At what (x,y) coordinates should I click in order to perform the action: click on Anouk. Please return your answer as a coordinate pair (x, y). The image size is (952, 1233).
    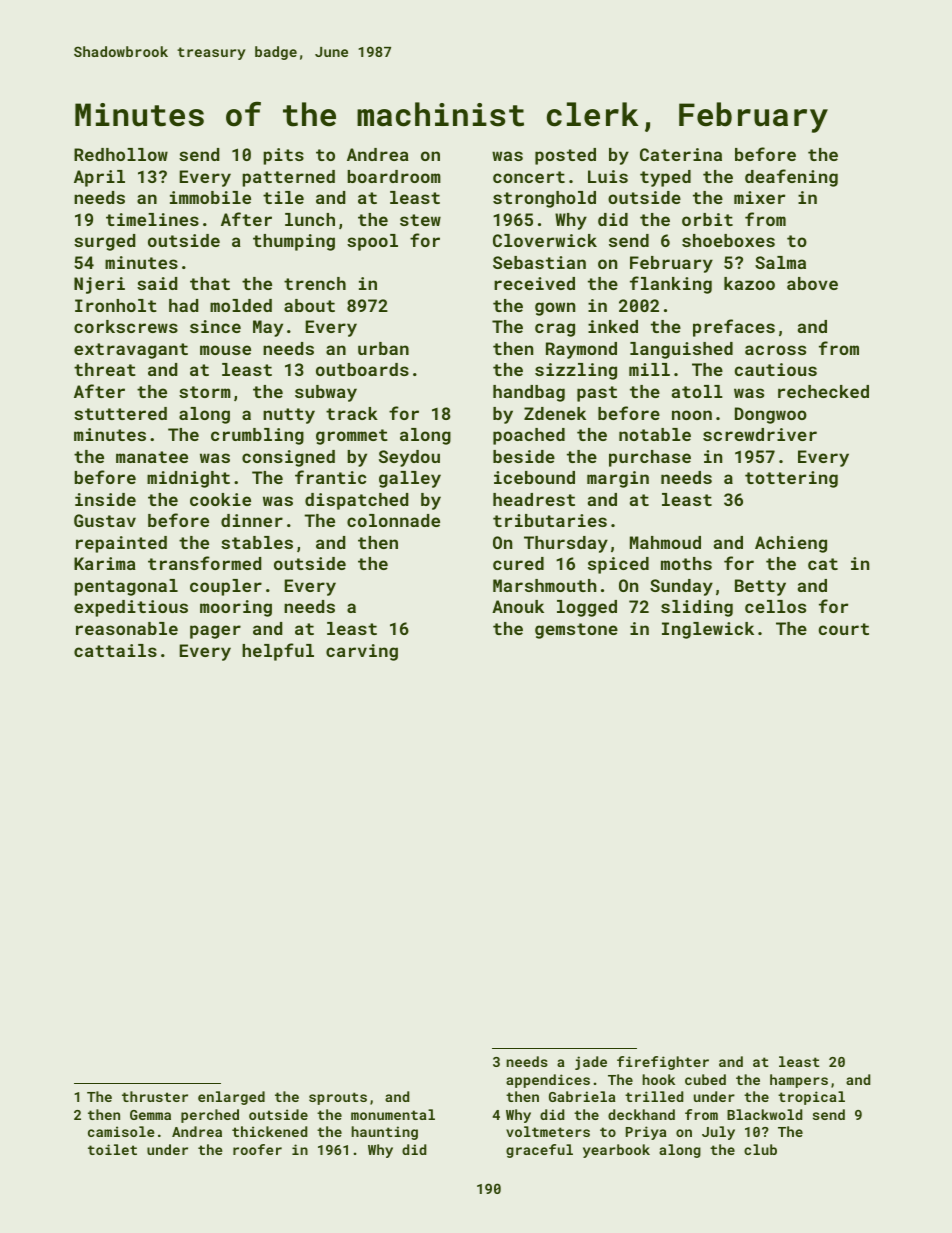
    Looking at the image, I should click on (518, 606).
